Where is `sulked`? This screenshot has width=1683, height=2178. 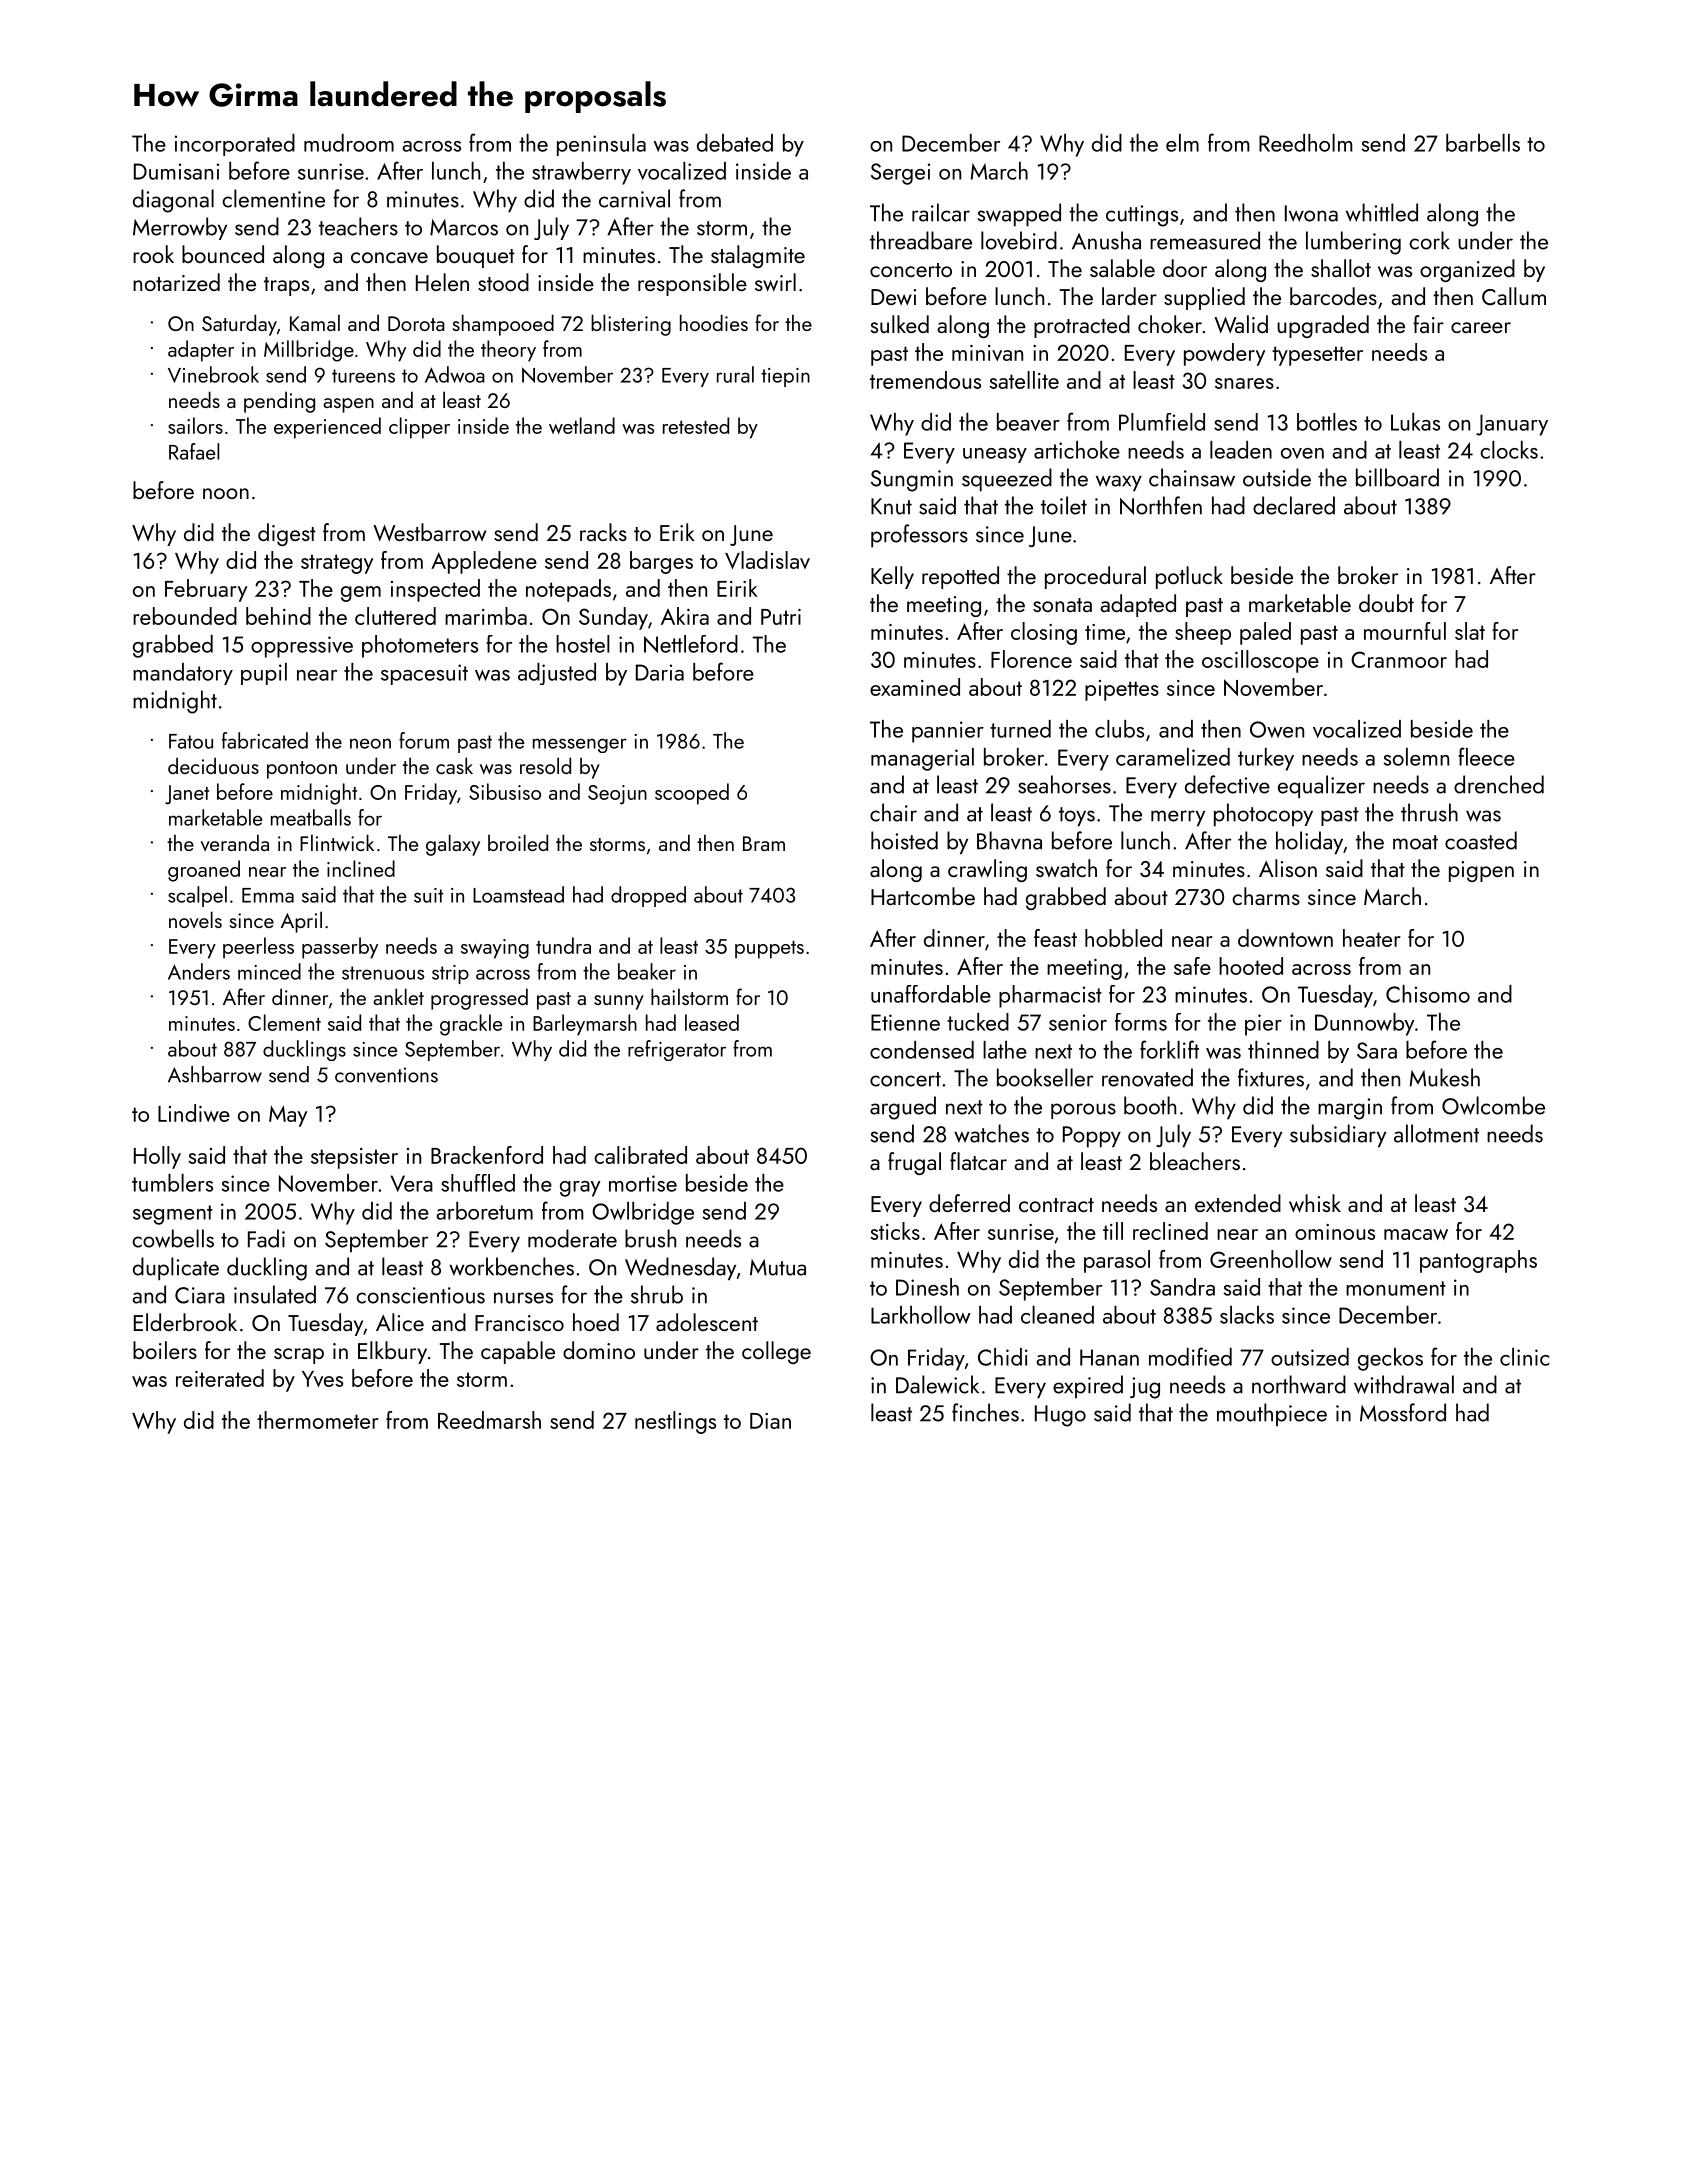
sulked is located at coordinates (900, 324).
